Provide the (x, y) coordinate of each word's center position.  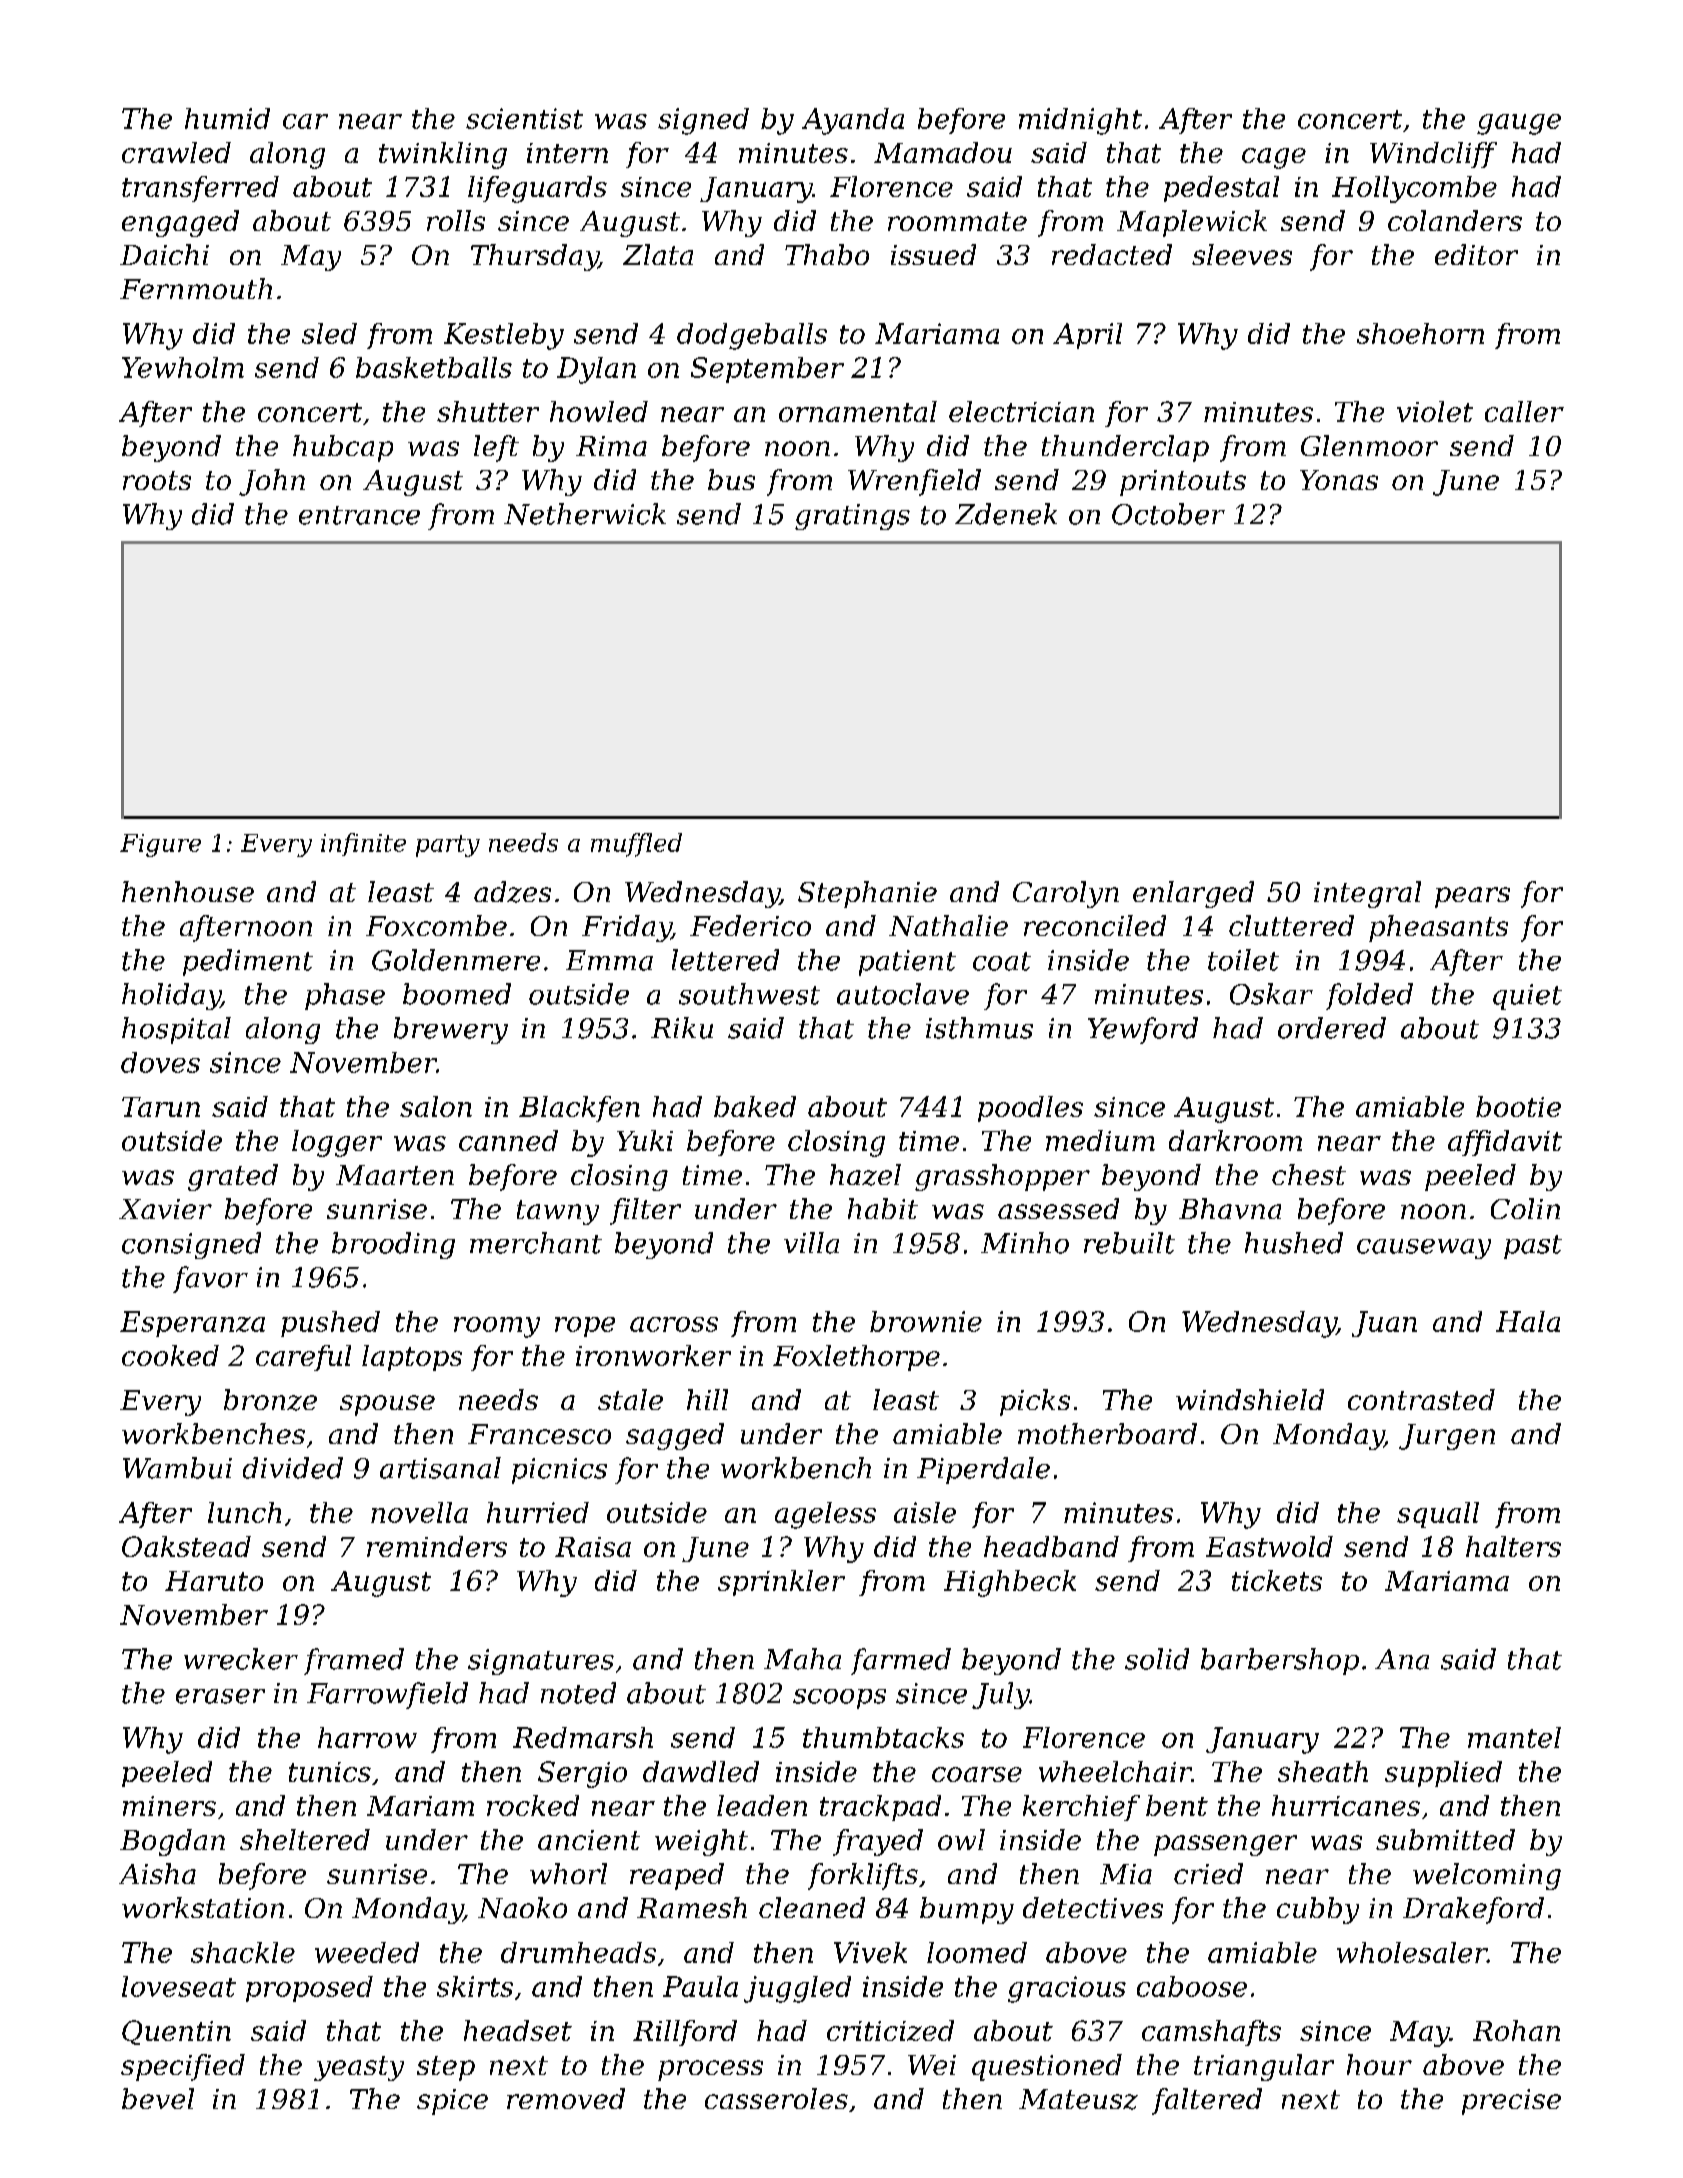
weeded (367, 1952)
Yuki (645, 1140)
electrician (1021, 411)
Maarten (395, 1175)
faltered (1207, 2101)
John (272, 482)
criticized (890, 2030)
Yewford (1143, 1030)
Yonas (1339, 480)
